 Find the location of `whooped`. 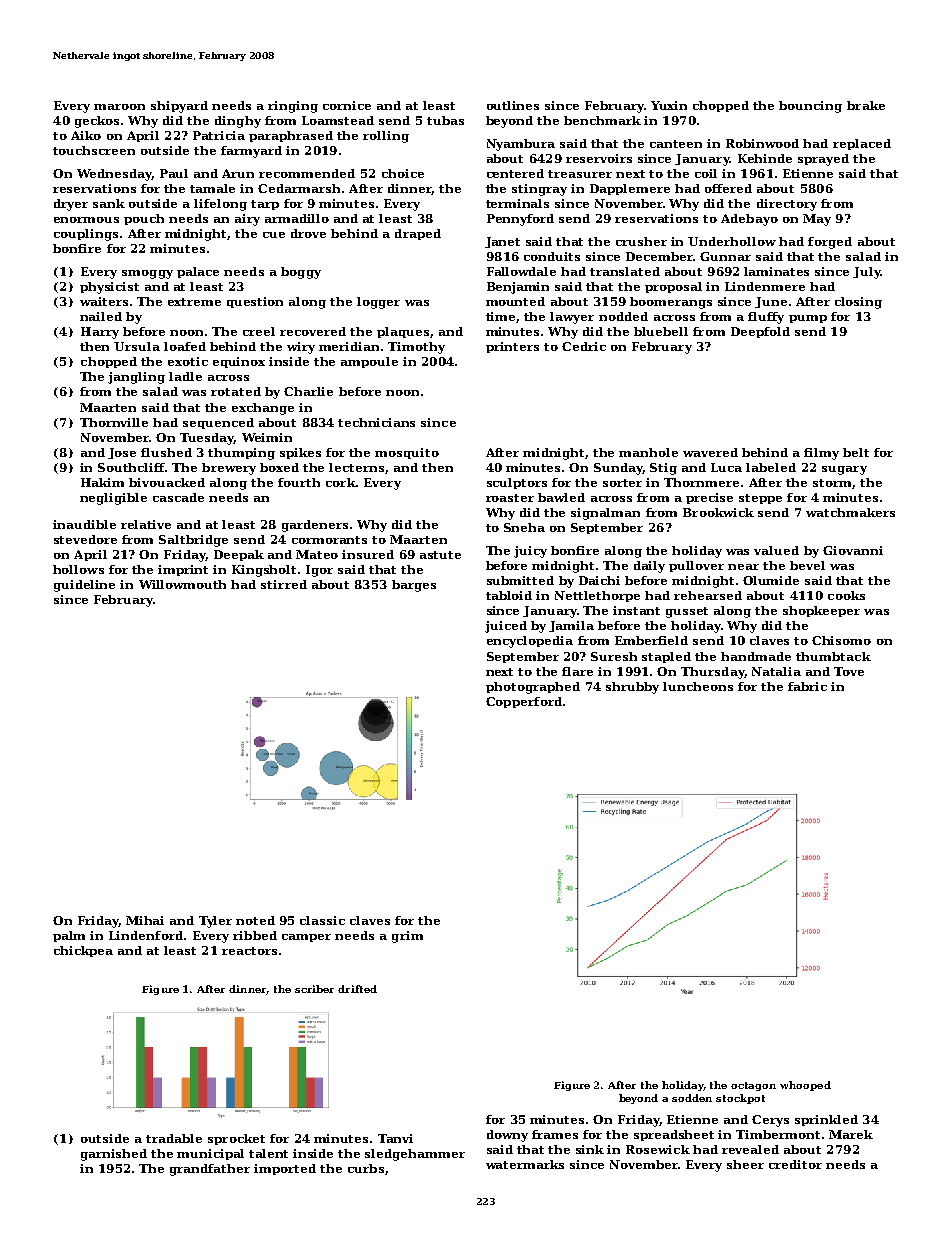

whooped is located at coordinates (805, 1086).
